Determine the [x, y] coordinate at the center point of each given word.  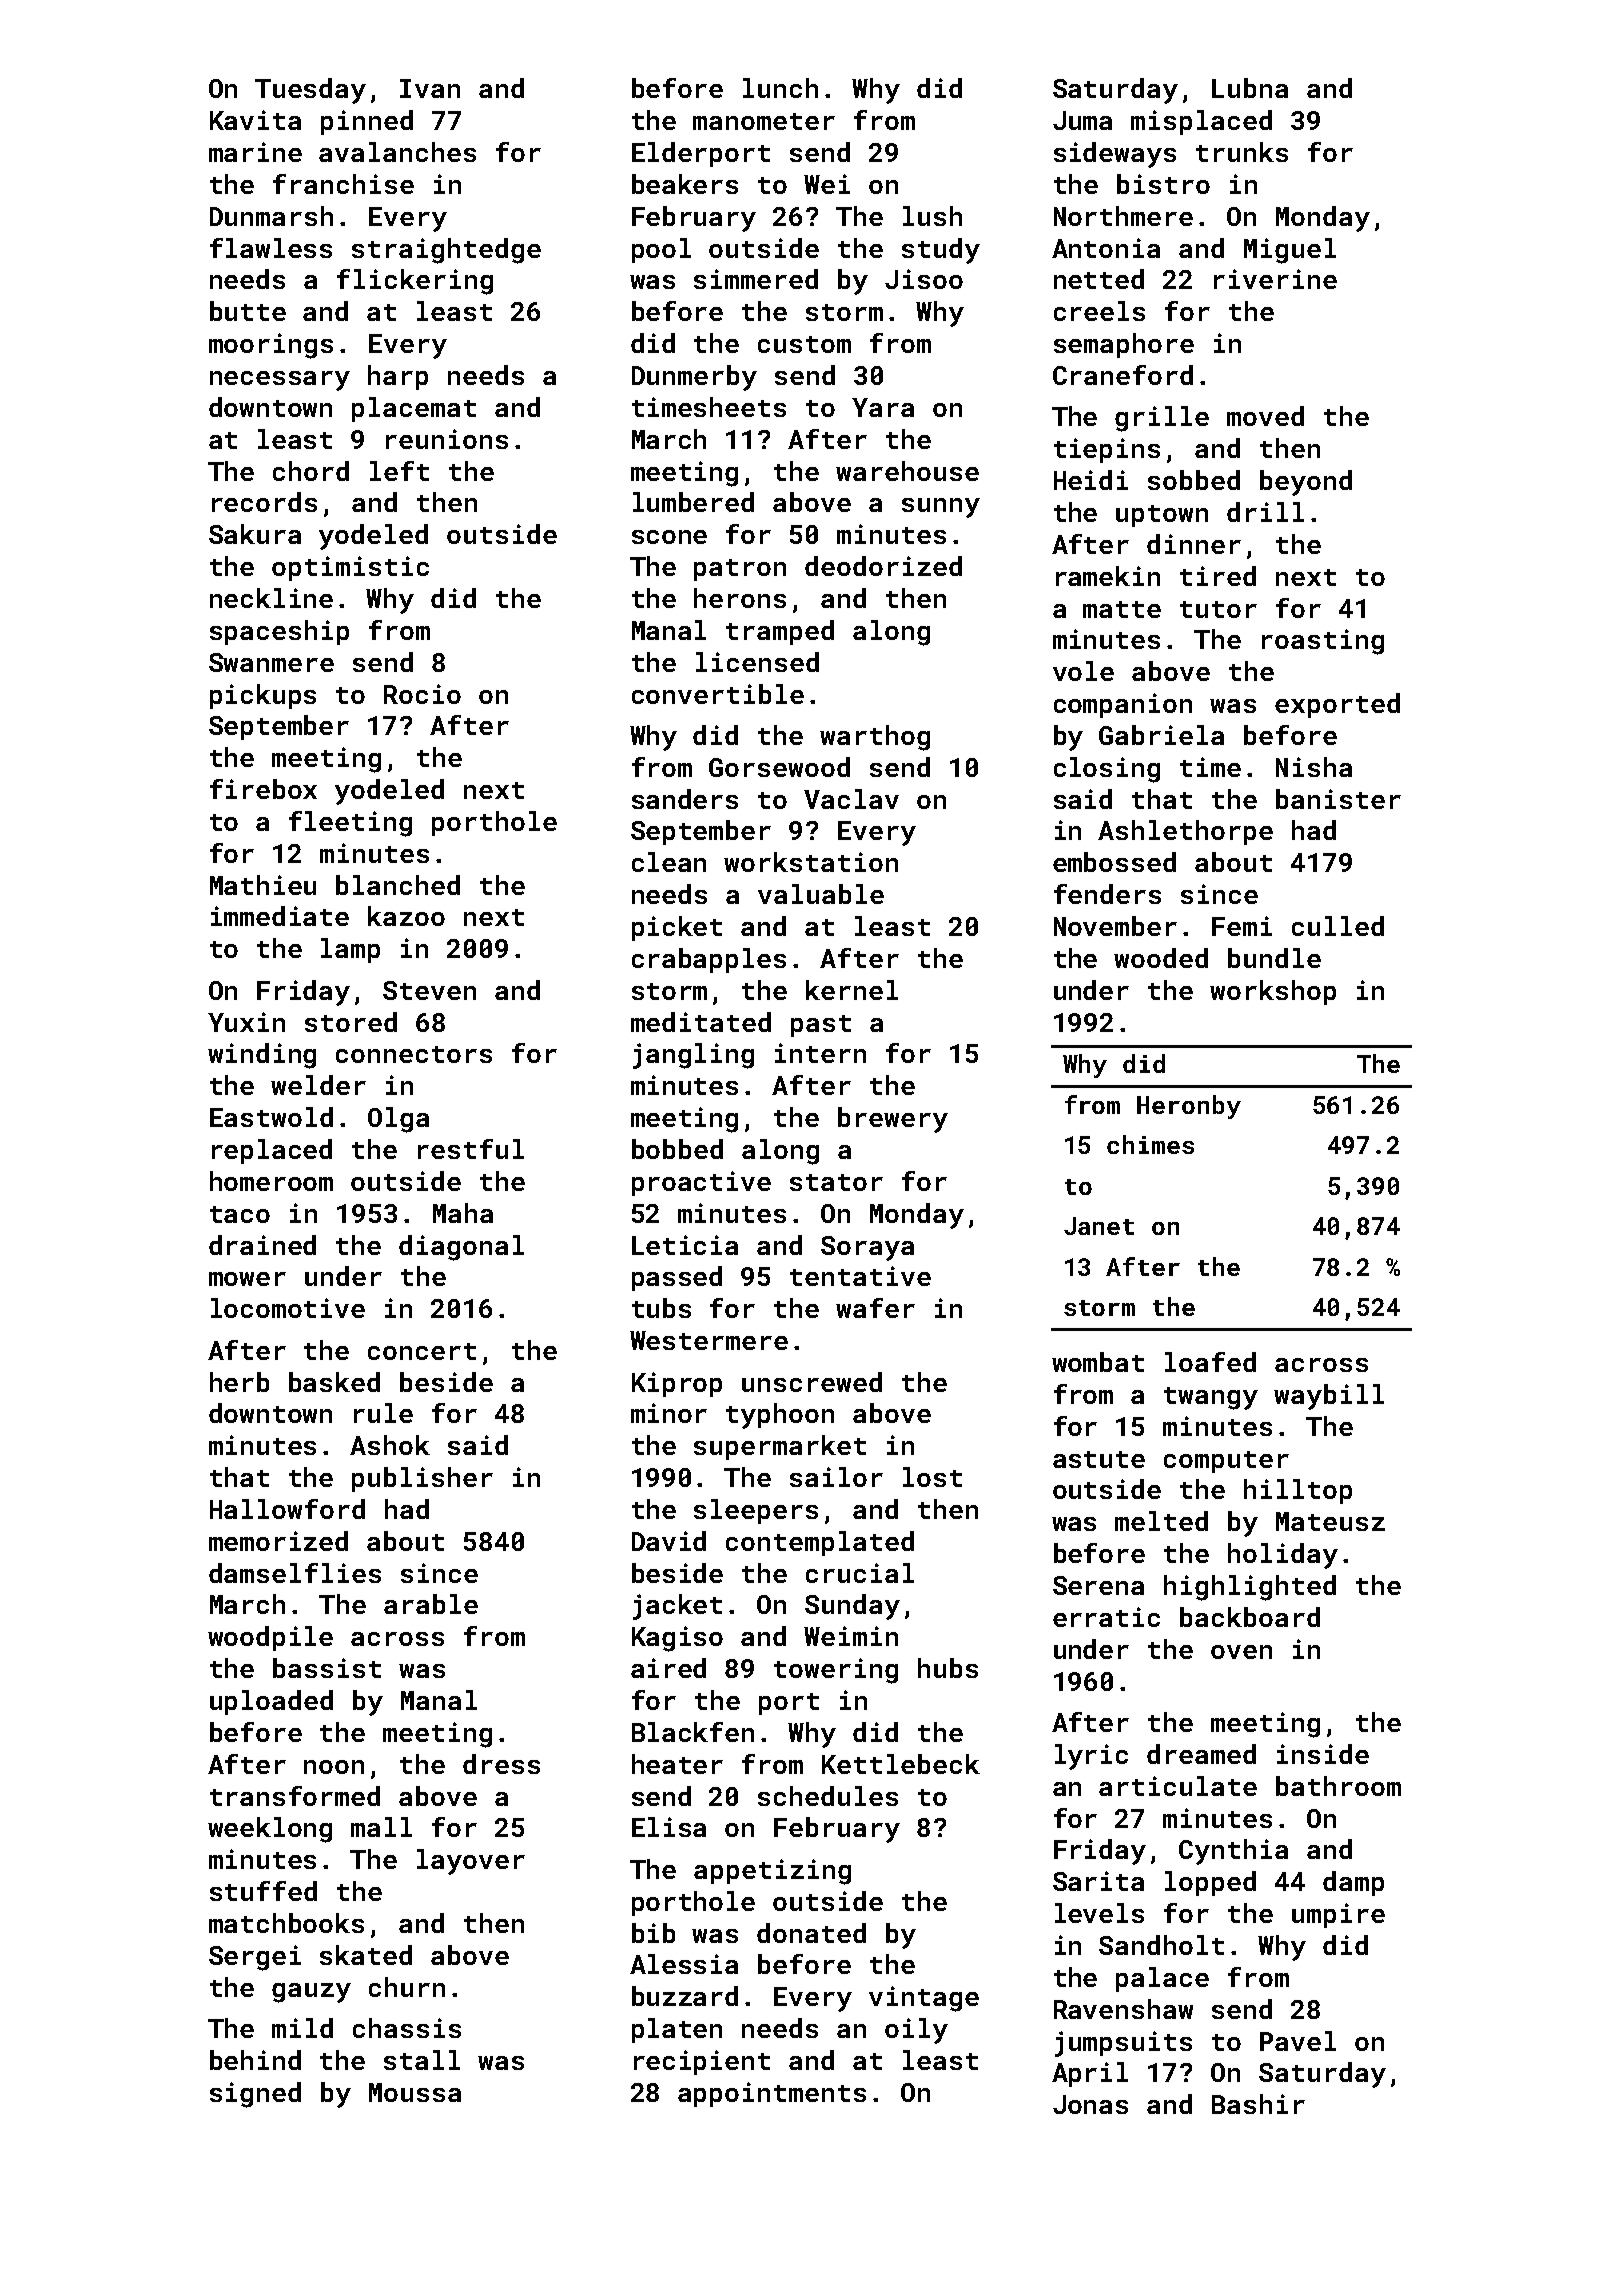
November [1115, 926]
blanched [398, 885]
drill [1265, 512]
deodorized [883, 566]
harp [398, 377]
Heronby [1189, 1107]
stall [422, 2060]
